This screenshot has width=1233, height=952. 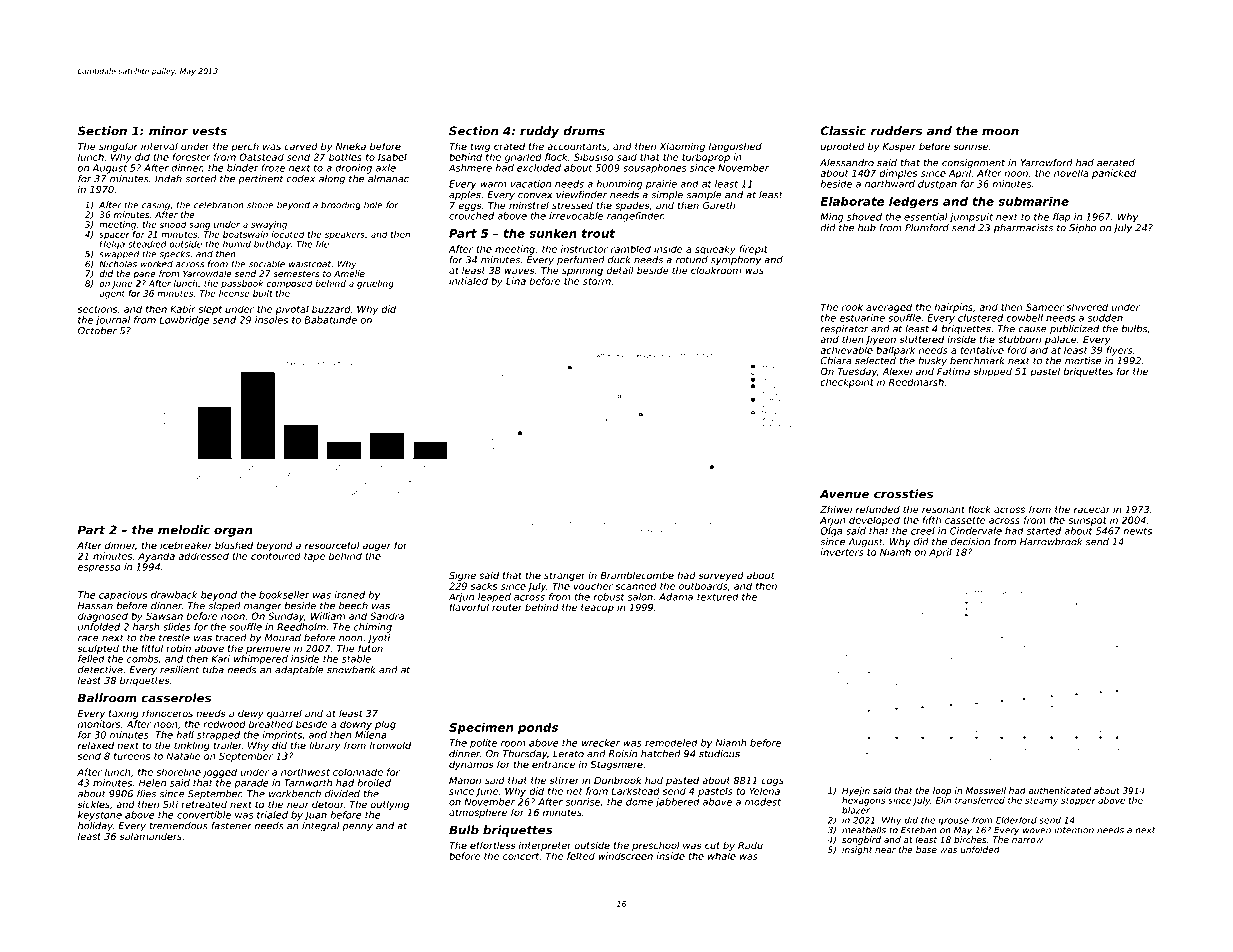 I want to click on intention, so click(x=1074, y=830).
